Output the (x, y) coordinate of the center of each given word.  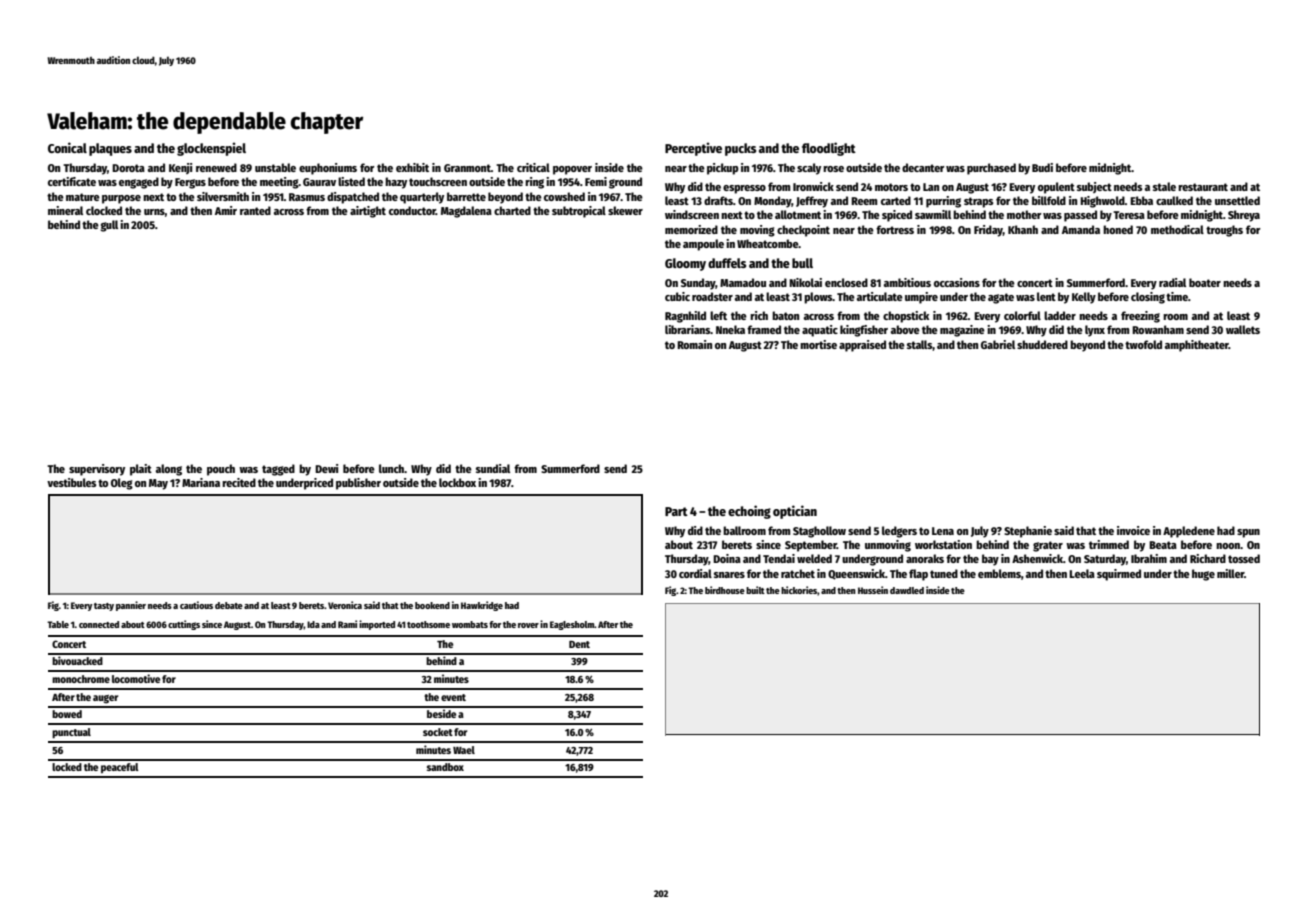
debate (229, 605)
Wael (464, 750)
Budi (1042, 167)
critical (533, 167)
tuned (944, 573)
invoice (1133, 530)
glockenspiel (211, 149)
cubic (677, 296)
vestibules (71, 482)
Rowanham (1158, 329)
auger (105, 699)
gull (109, 226)
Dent (579, 644)
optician (795, 512)
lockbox (457, 482)
